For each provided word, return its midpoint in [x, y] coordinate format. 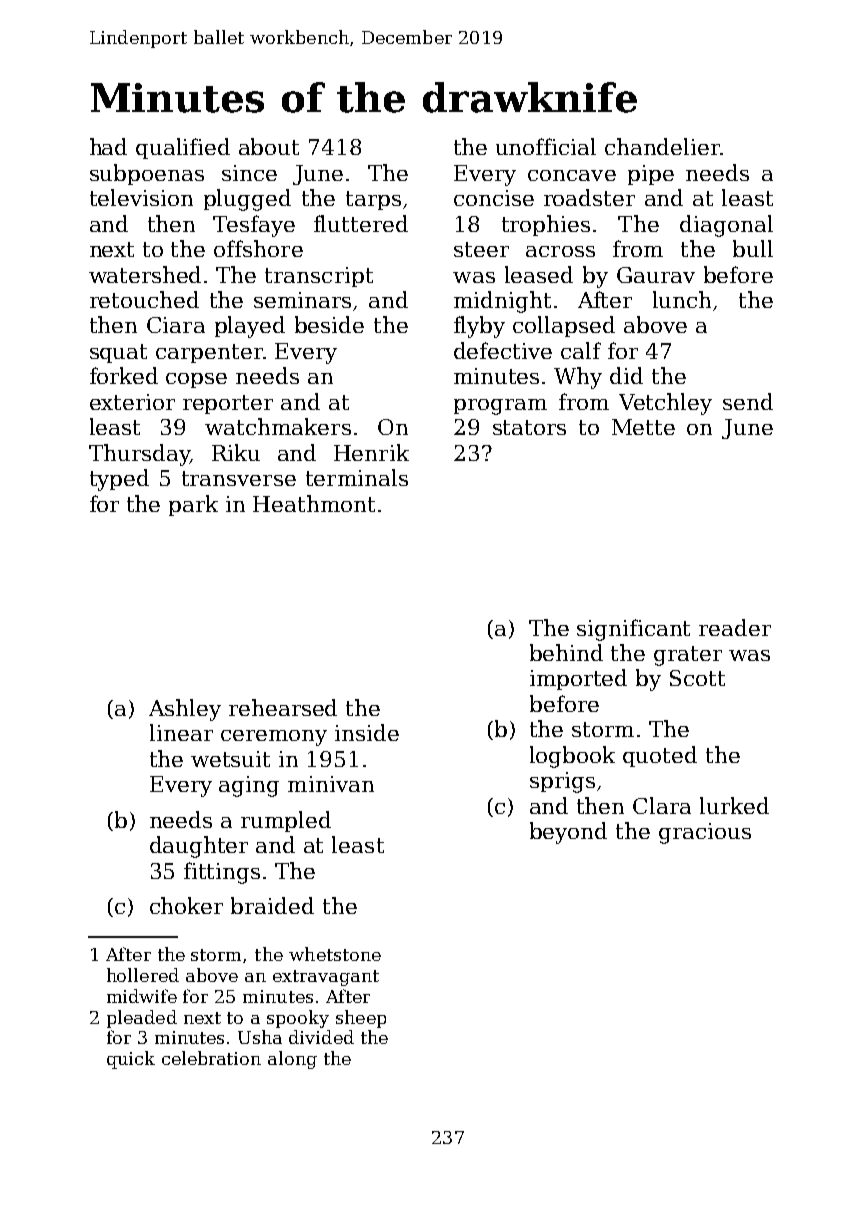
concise [494, 198]
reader [735, 627]
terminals [357, 477]
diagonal [726, 226]
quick [131, 1060]
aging [249, 786]
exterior [132, 402]
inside [367, 732]
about [269, 146]
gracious [705, 833]
